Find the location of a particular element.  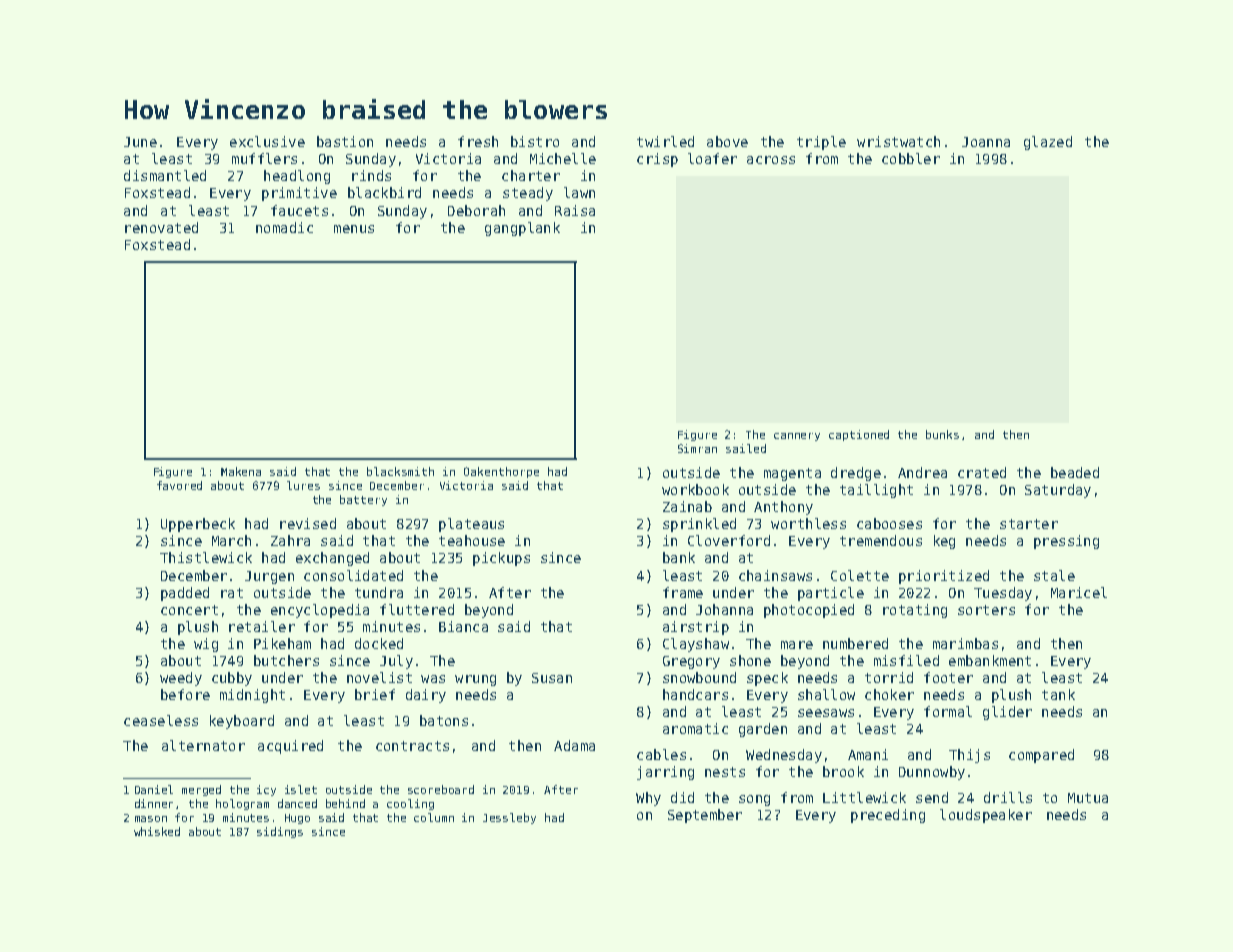

revised is located at coordinates (308, 523).
